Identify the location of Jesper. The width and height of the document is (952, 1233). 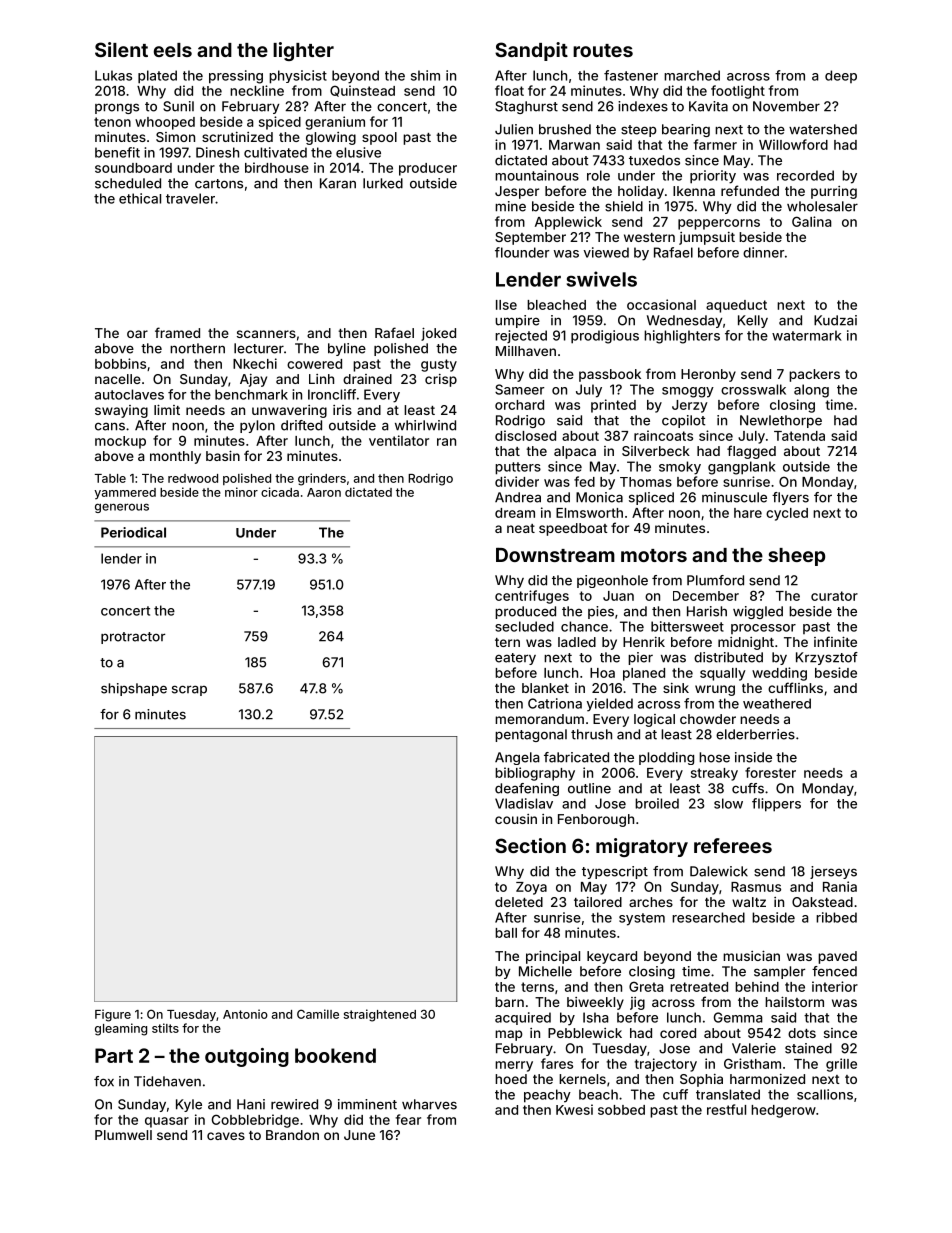
(517, 192).
